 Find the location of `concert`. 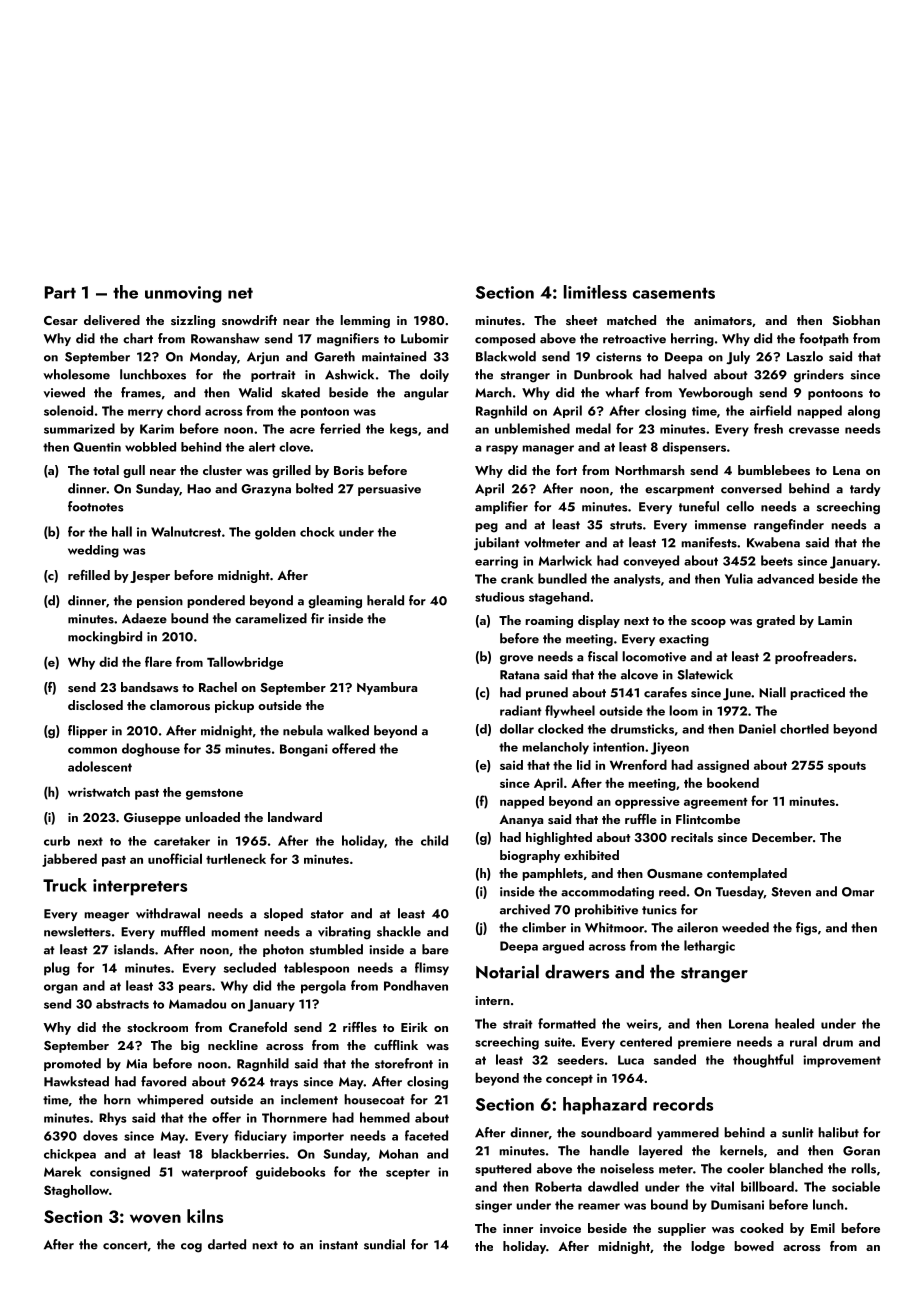

concert is located at coordinates (125, 1245).
